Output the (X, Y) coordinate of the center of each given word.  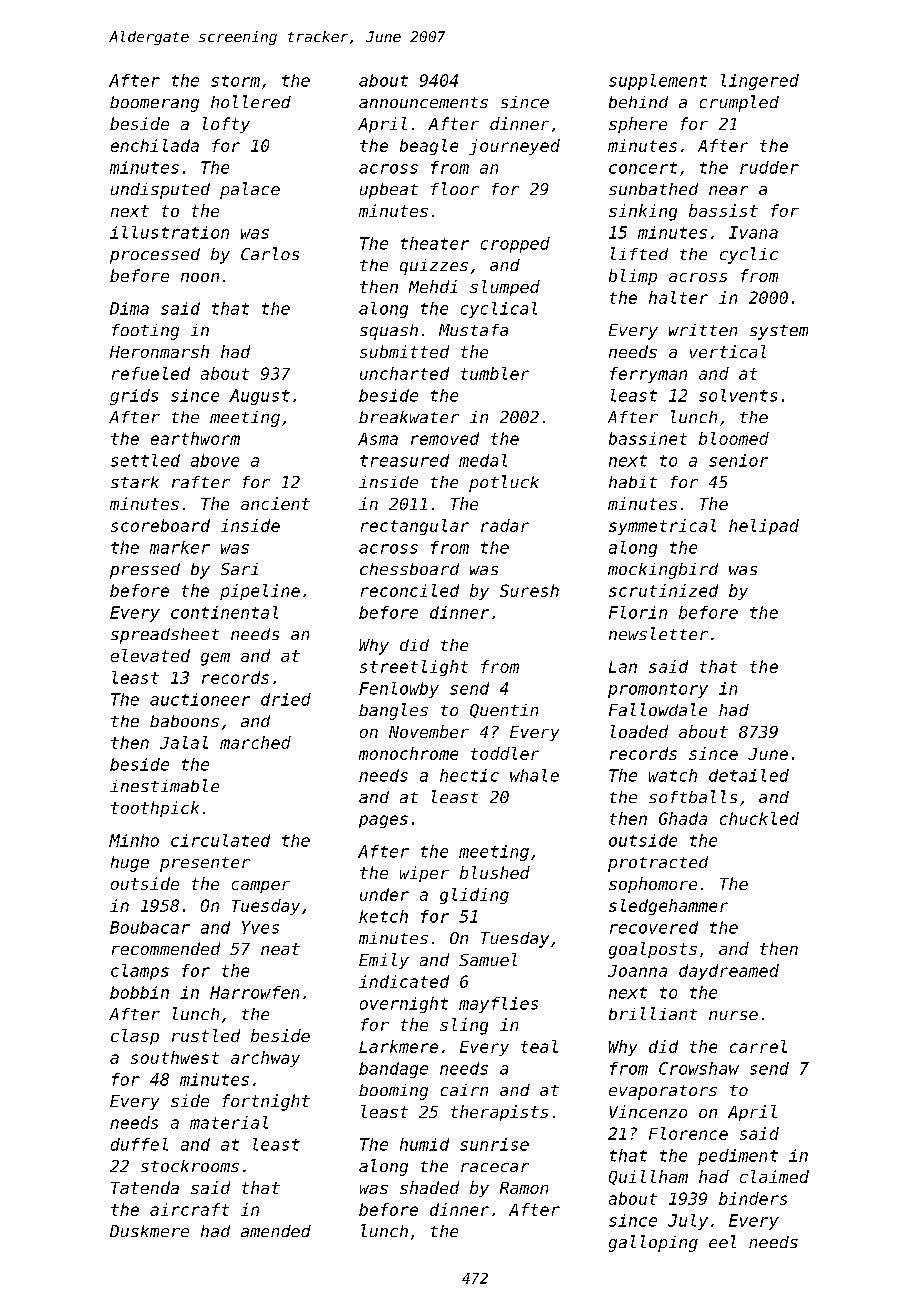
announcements (423, 102)
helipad (764, 527)
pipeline (260, 592)
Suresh (529, 590)
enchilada (155, 145)
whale (534, 775)
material (229, 1122)
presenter (205, 864)
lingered (760, 82)
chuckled (759, 818)
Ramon (524, 1188)
